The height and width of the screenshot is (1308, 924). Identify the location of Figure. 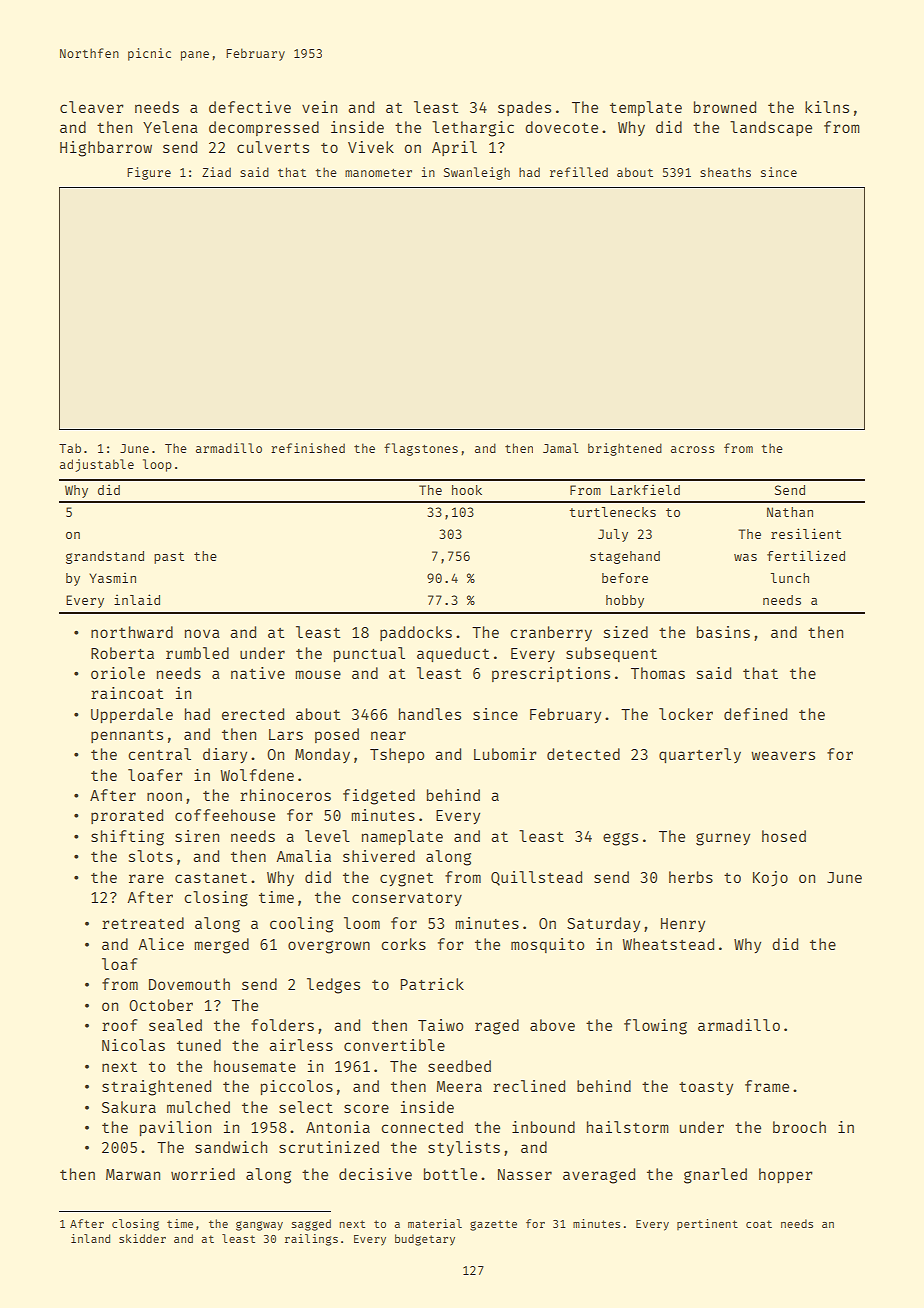
(149, 173).
